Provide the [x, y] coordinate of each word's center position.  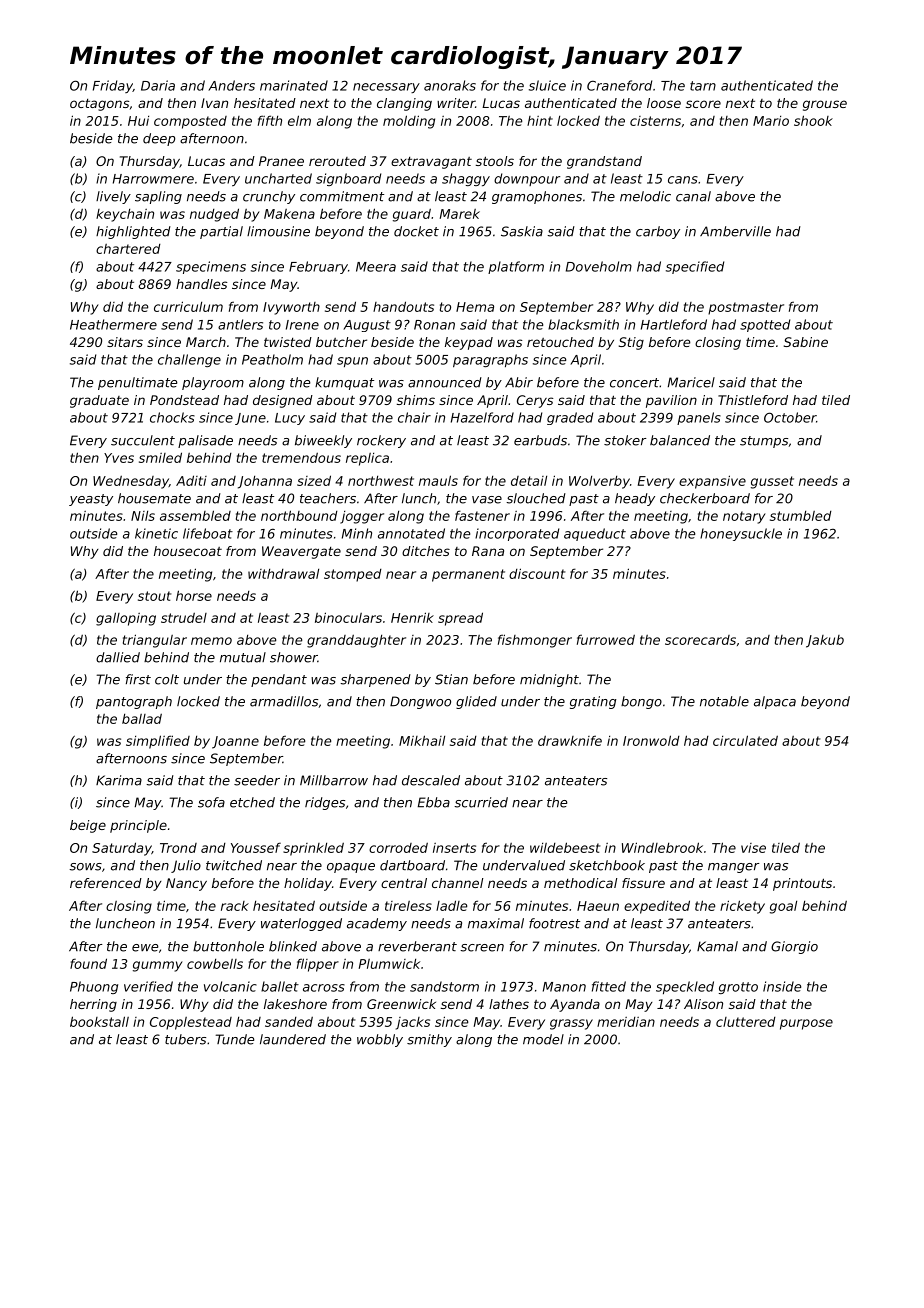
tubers [185, 1039]
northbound [299, 515]
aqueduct [595, 534]
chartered [128, 249]
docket [416, 231]
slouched [536, 498]
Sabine [806, 342]
